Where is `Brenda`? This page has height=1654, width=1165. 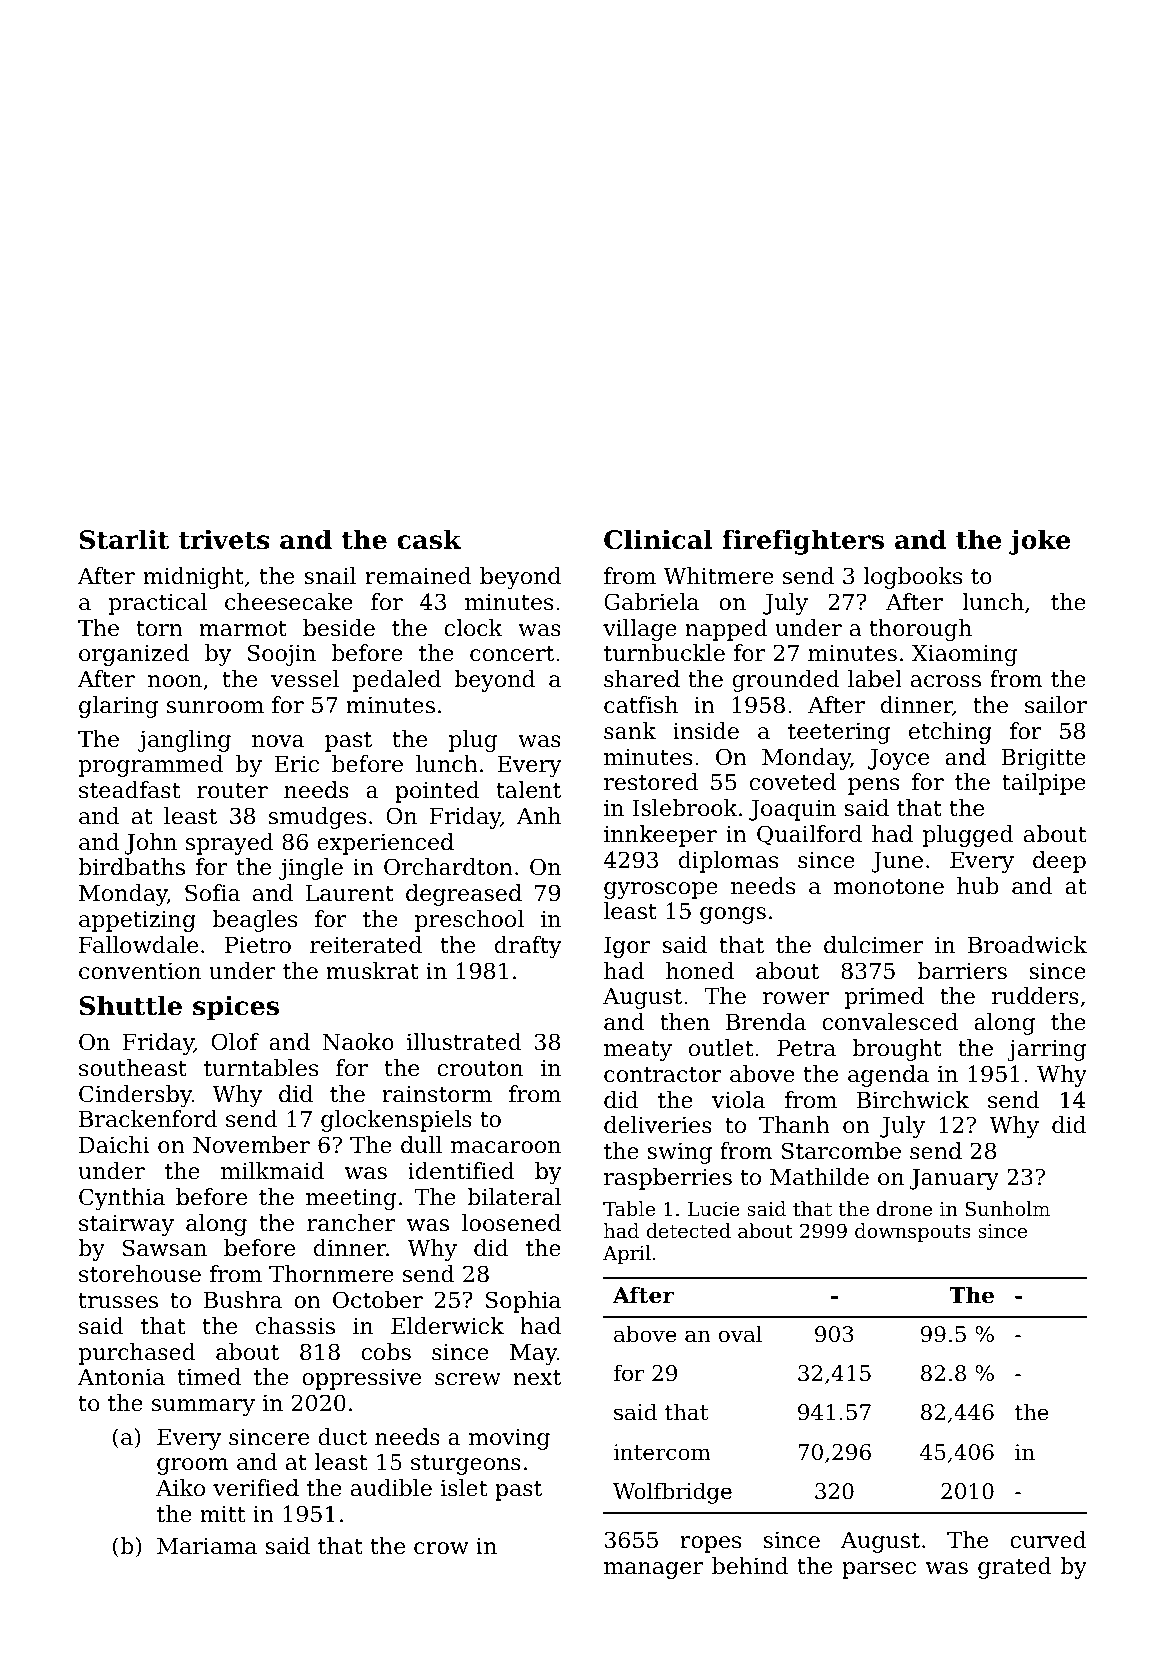 Brenda is located at coordinates (766, 1022).
